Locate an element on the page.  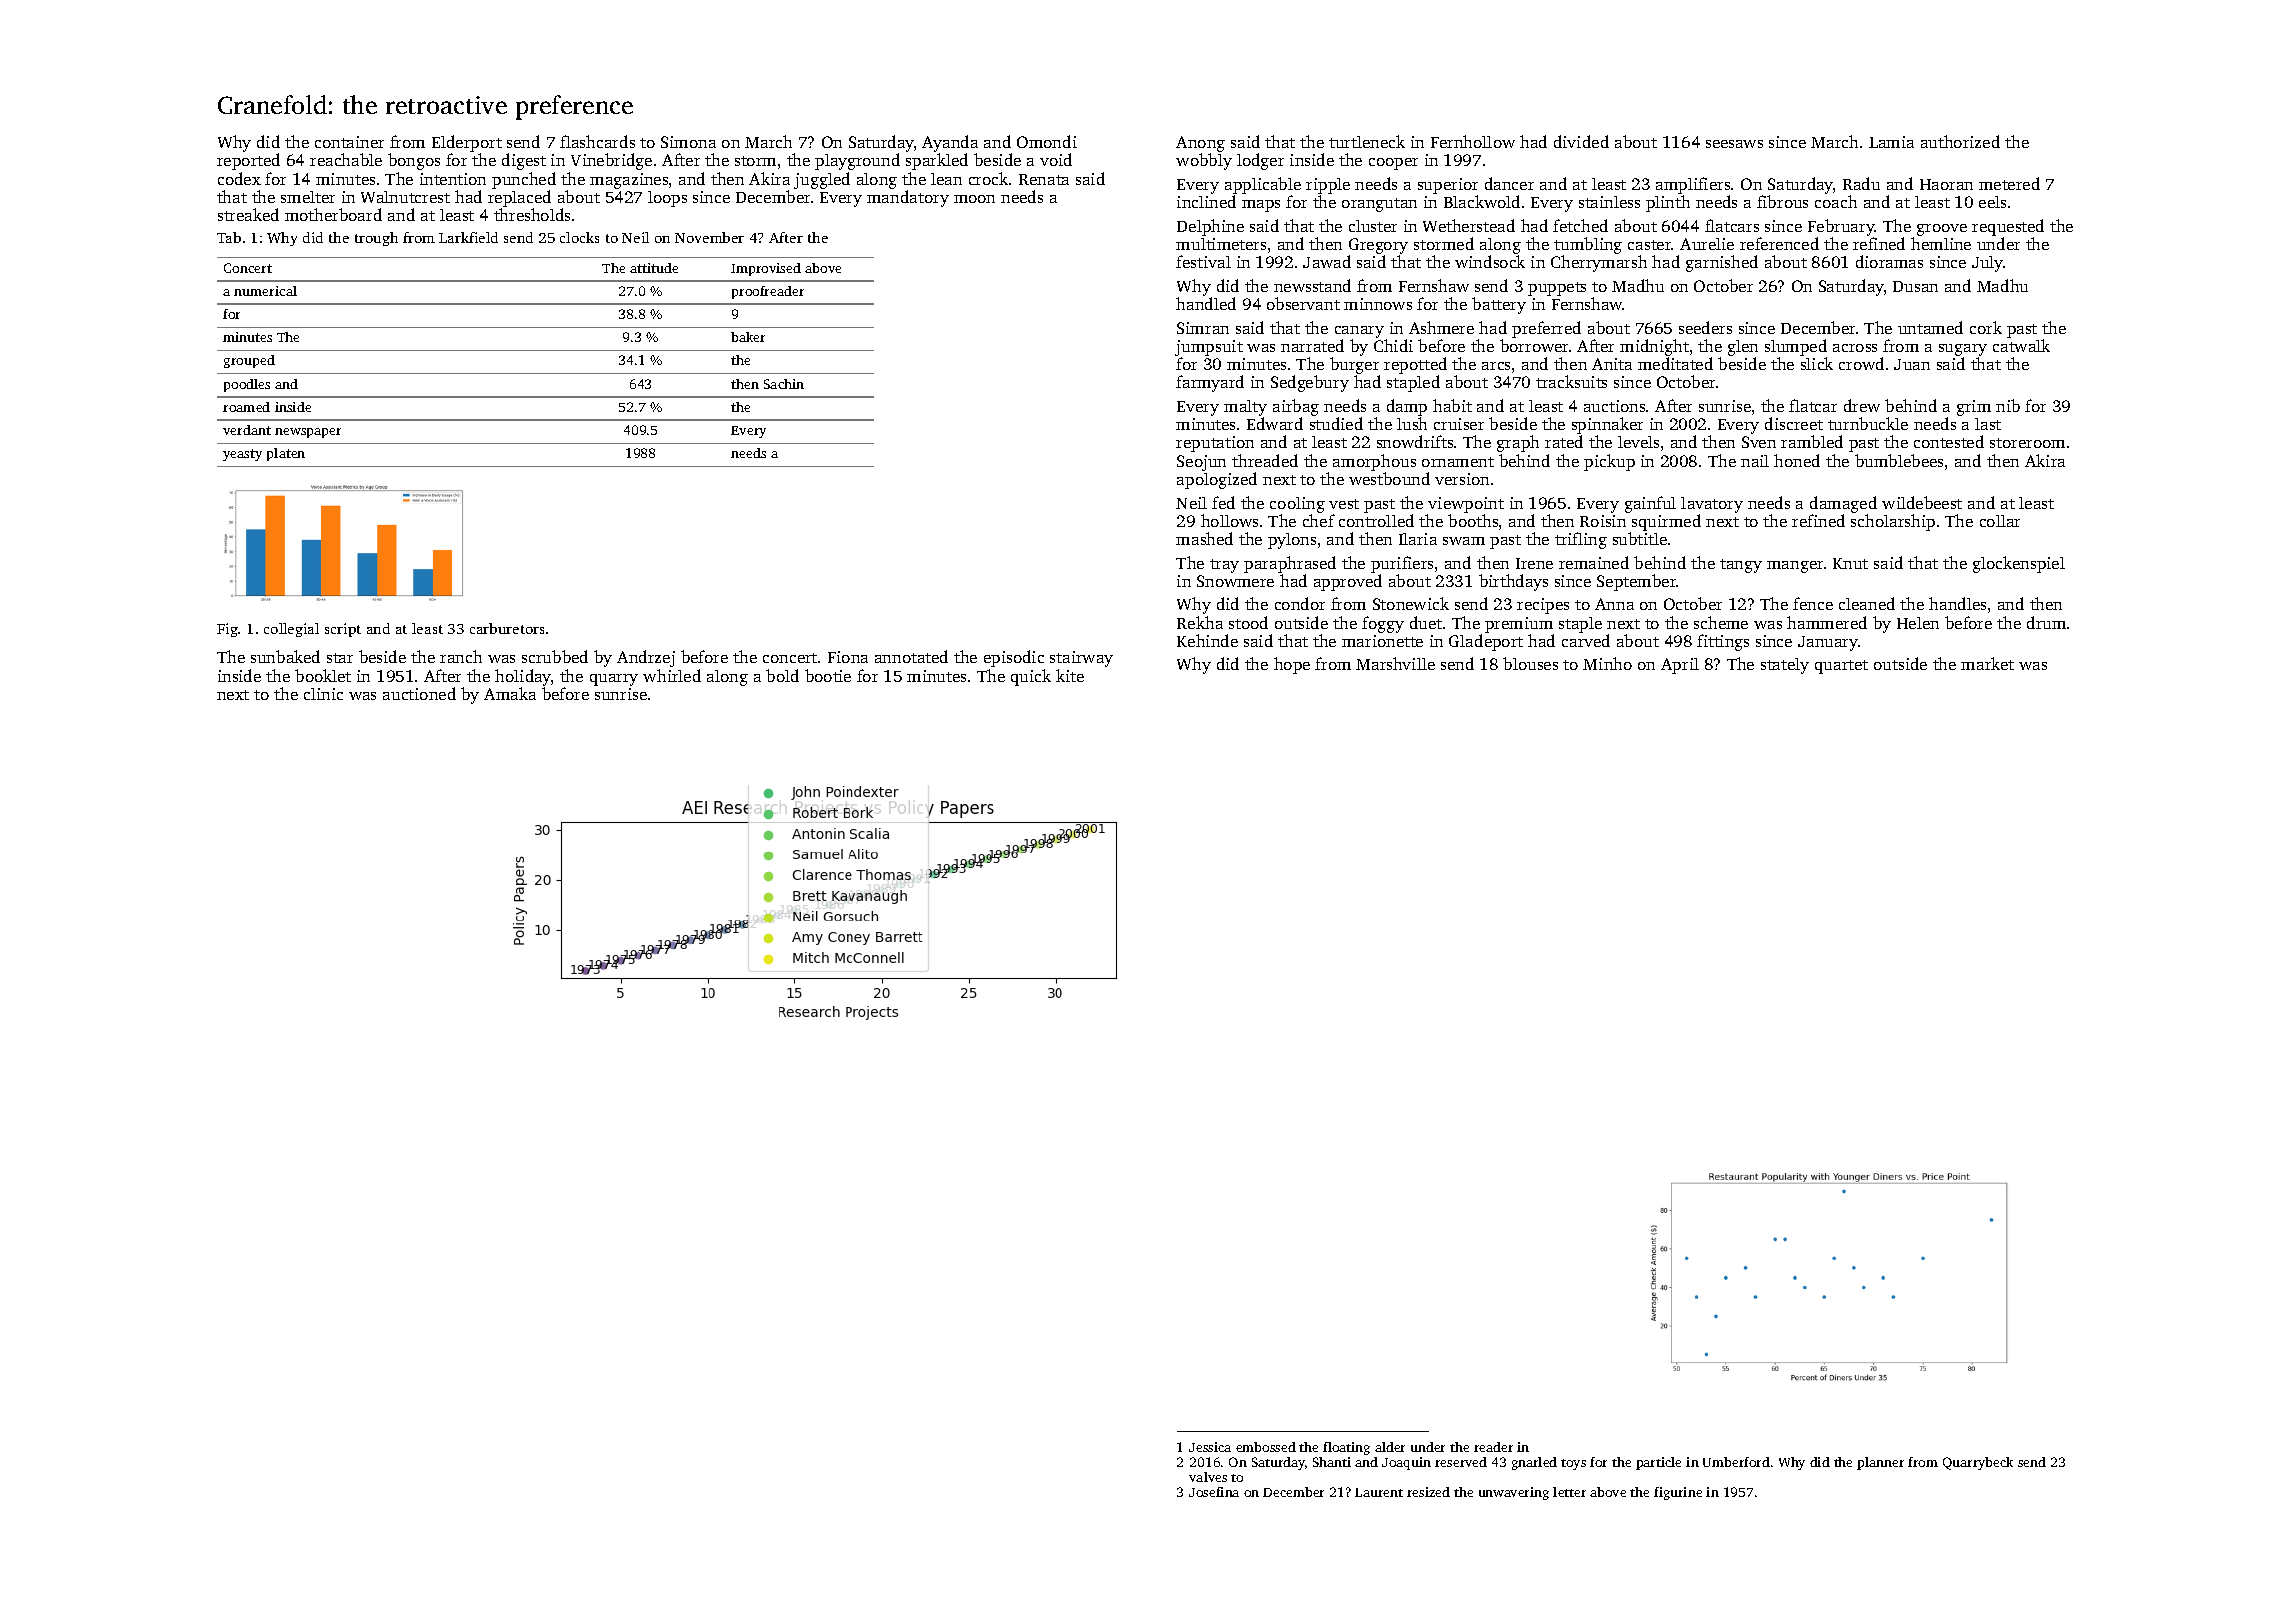
figurine is located at coordinates (1678, 1493).
